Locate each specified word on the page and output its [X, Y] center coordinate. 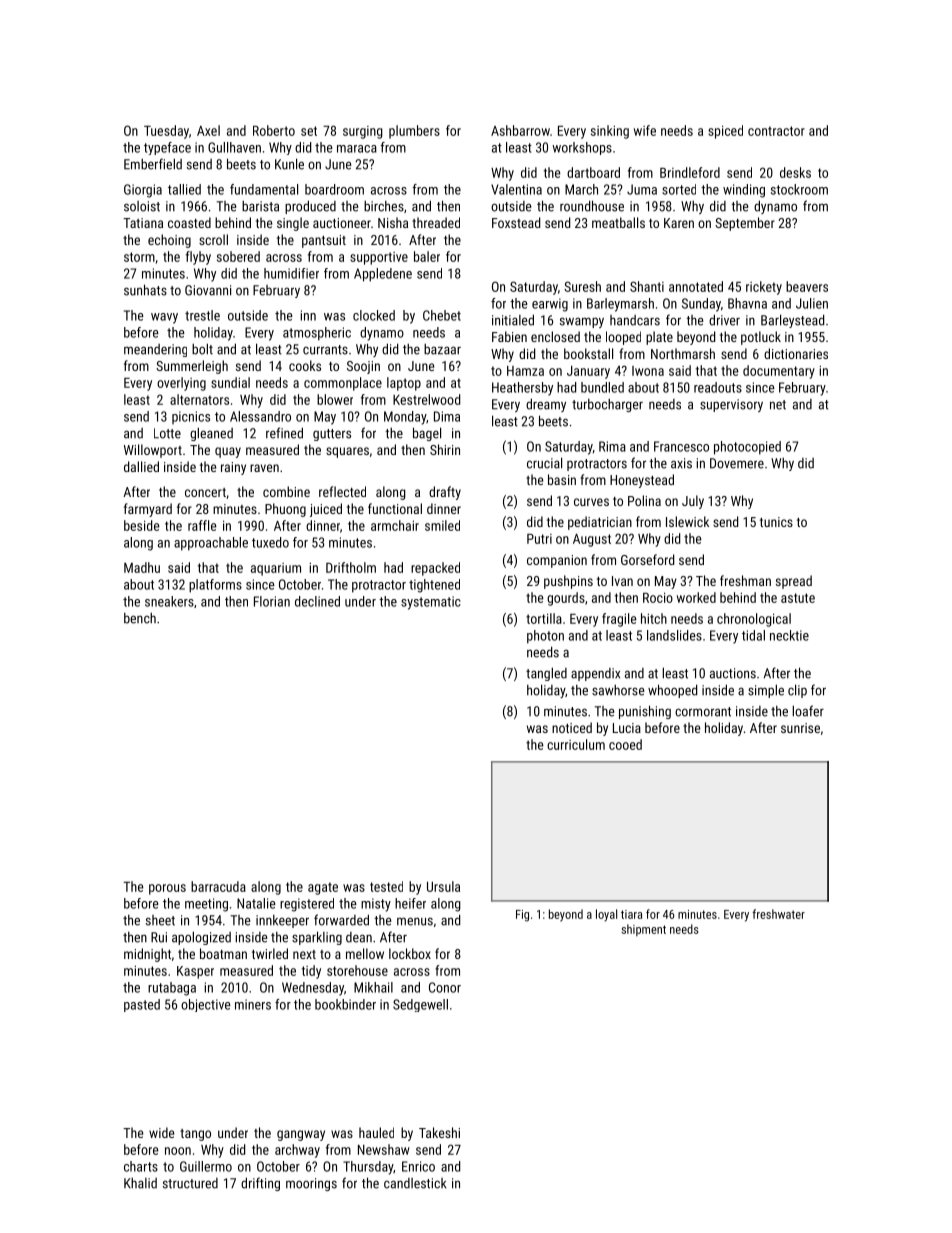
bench [140, 618]
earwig [550, 305]
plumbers [414, 132]
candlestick [415, 1183]
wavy [164, 318]
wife [645, 130]
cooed [625, 744]
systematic [431, 603]
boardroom [334, 189]
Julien [812, 303]
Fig [522, 916]
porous [167, 889]
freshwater [778, 914]
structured [190, 1183]
